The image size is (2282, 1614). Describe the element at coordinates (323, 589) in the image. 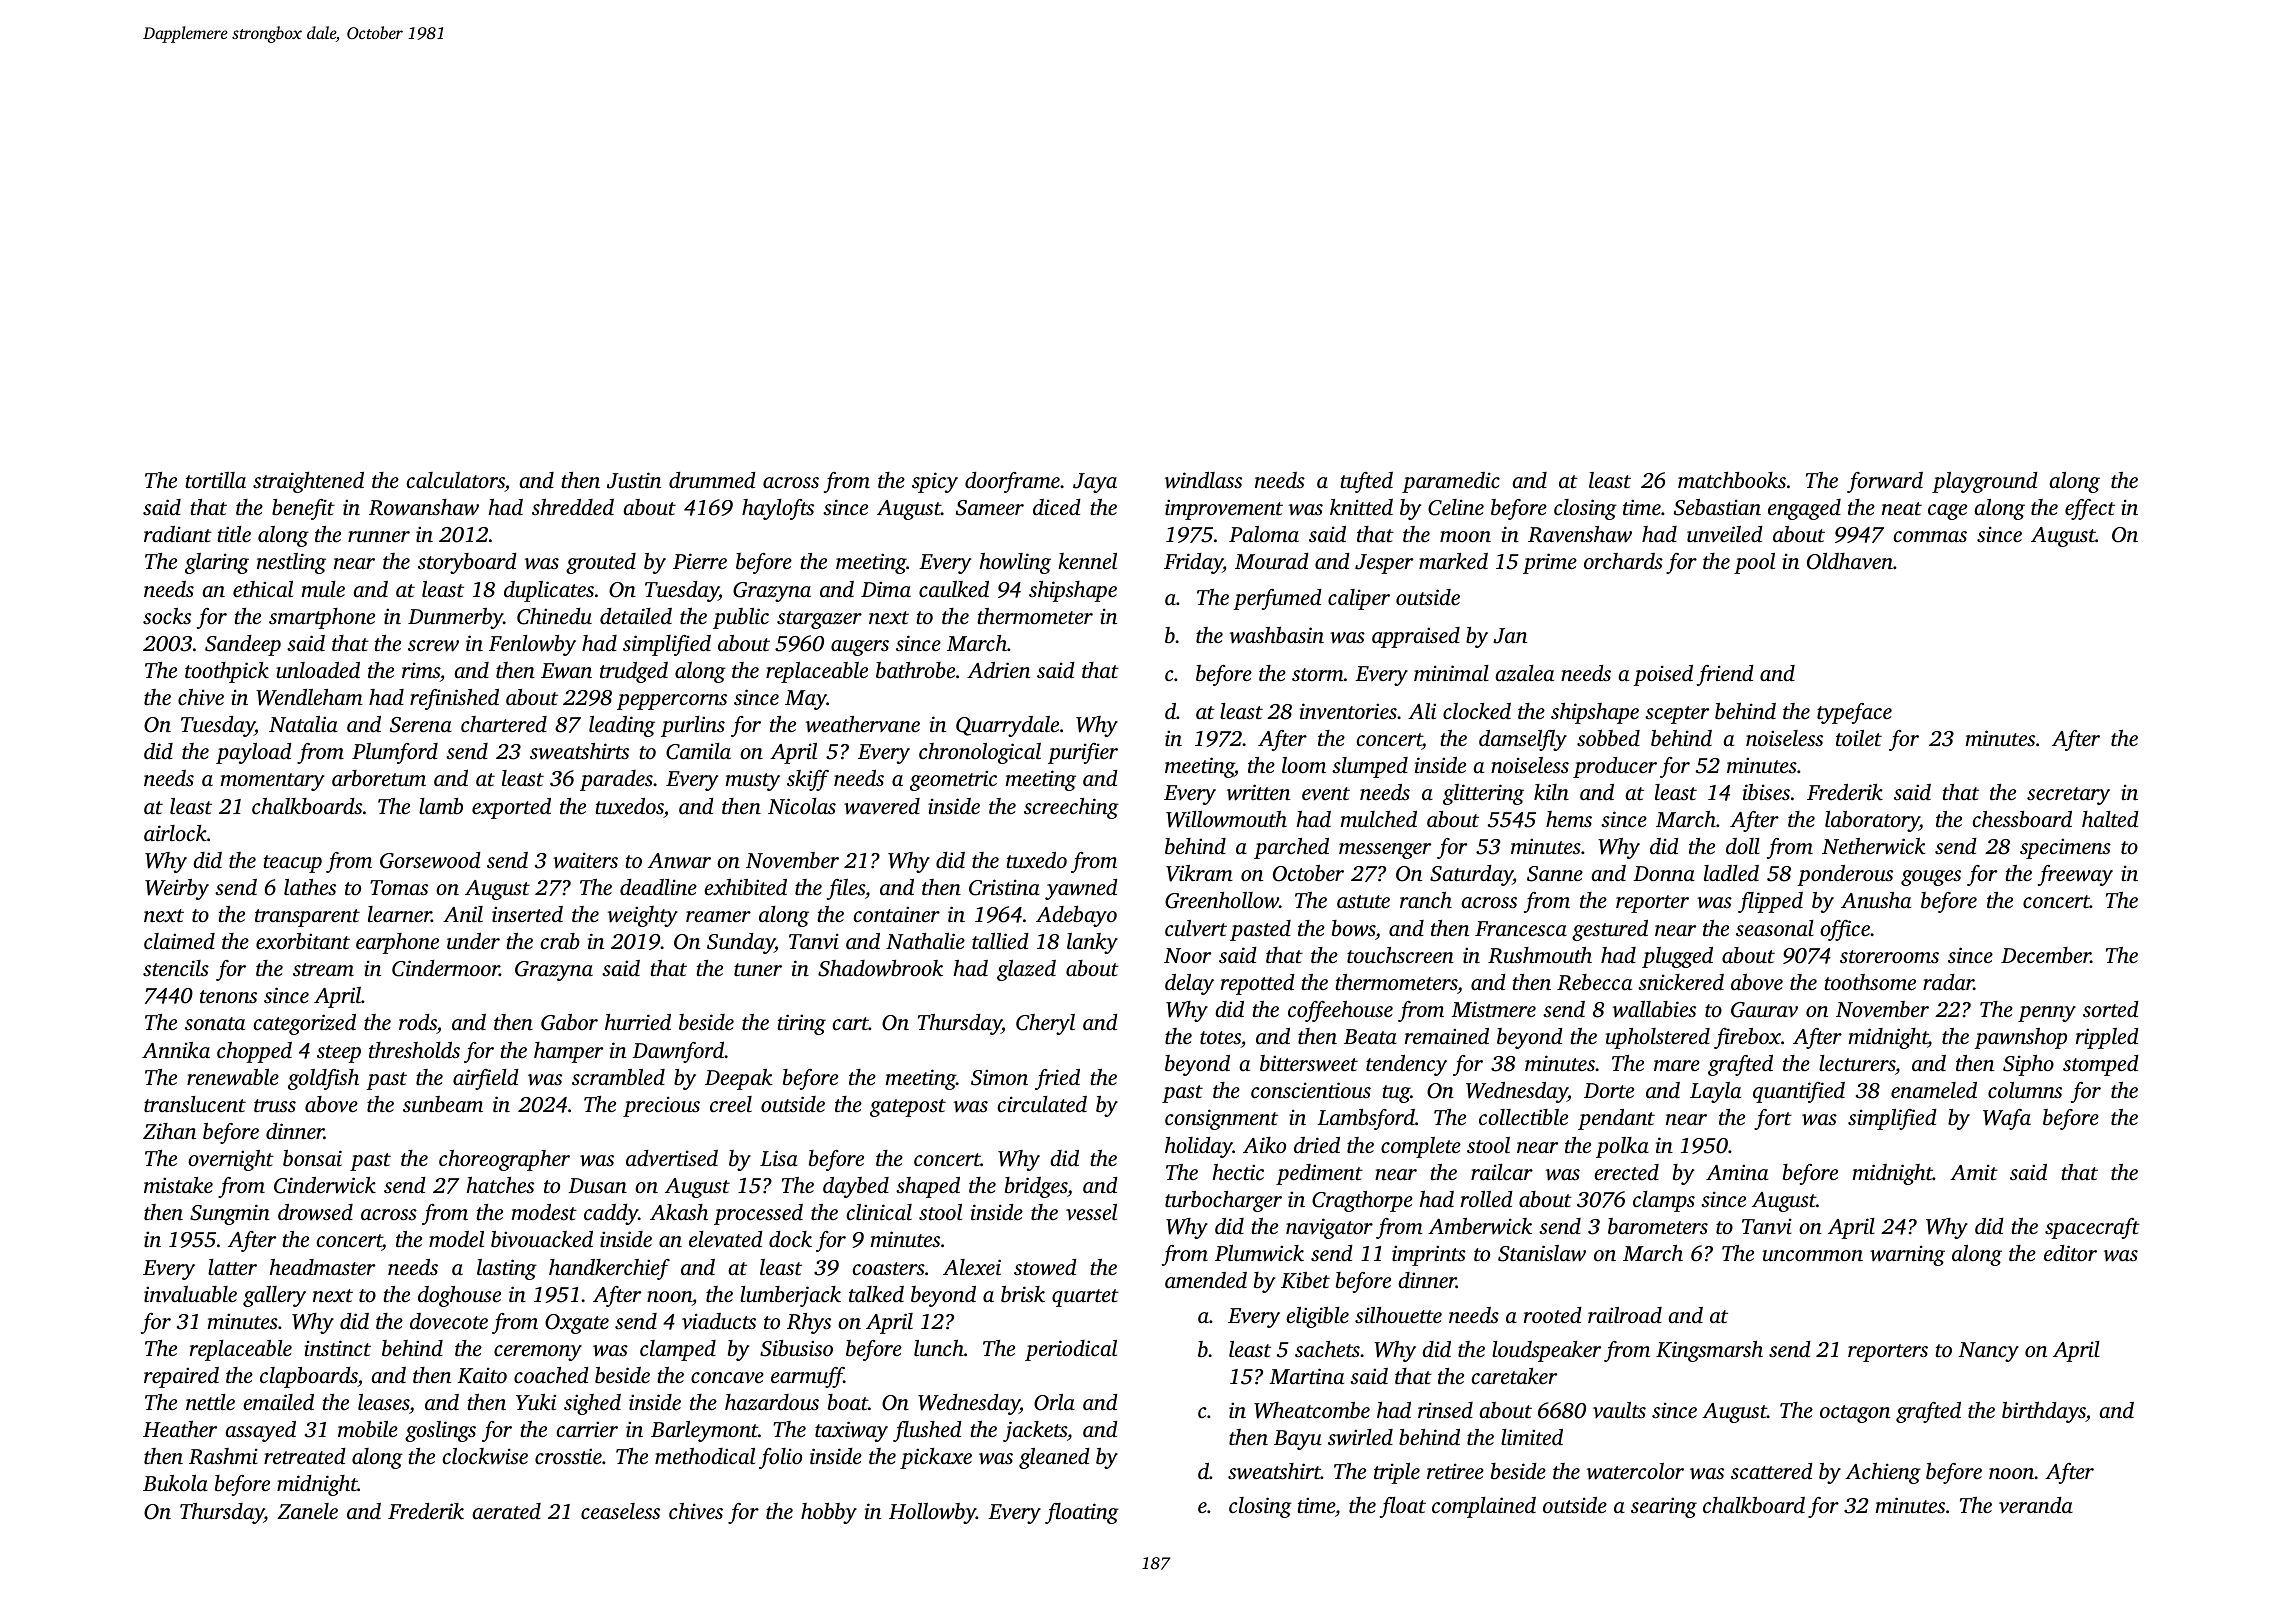

I see `mule` at that location.
